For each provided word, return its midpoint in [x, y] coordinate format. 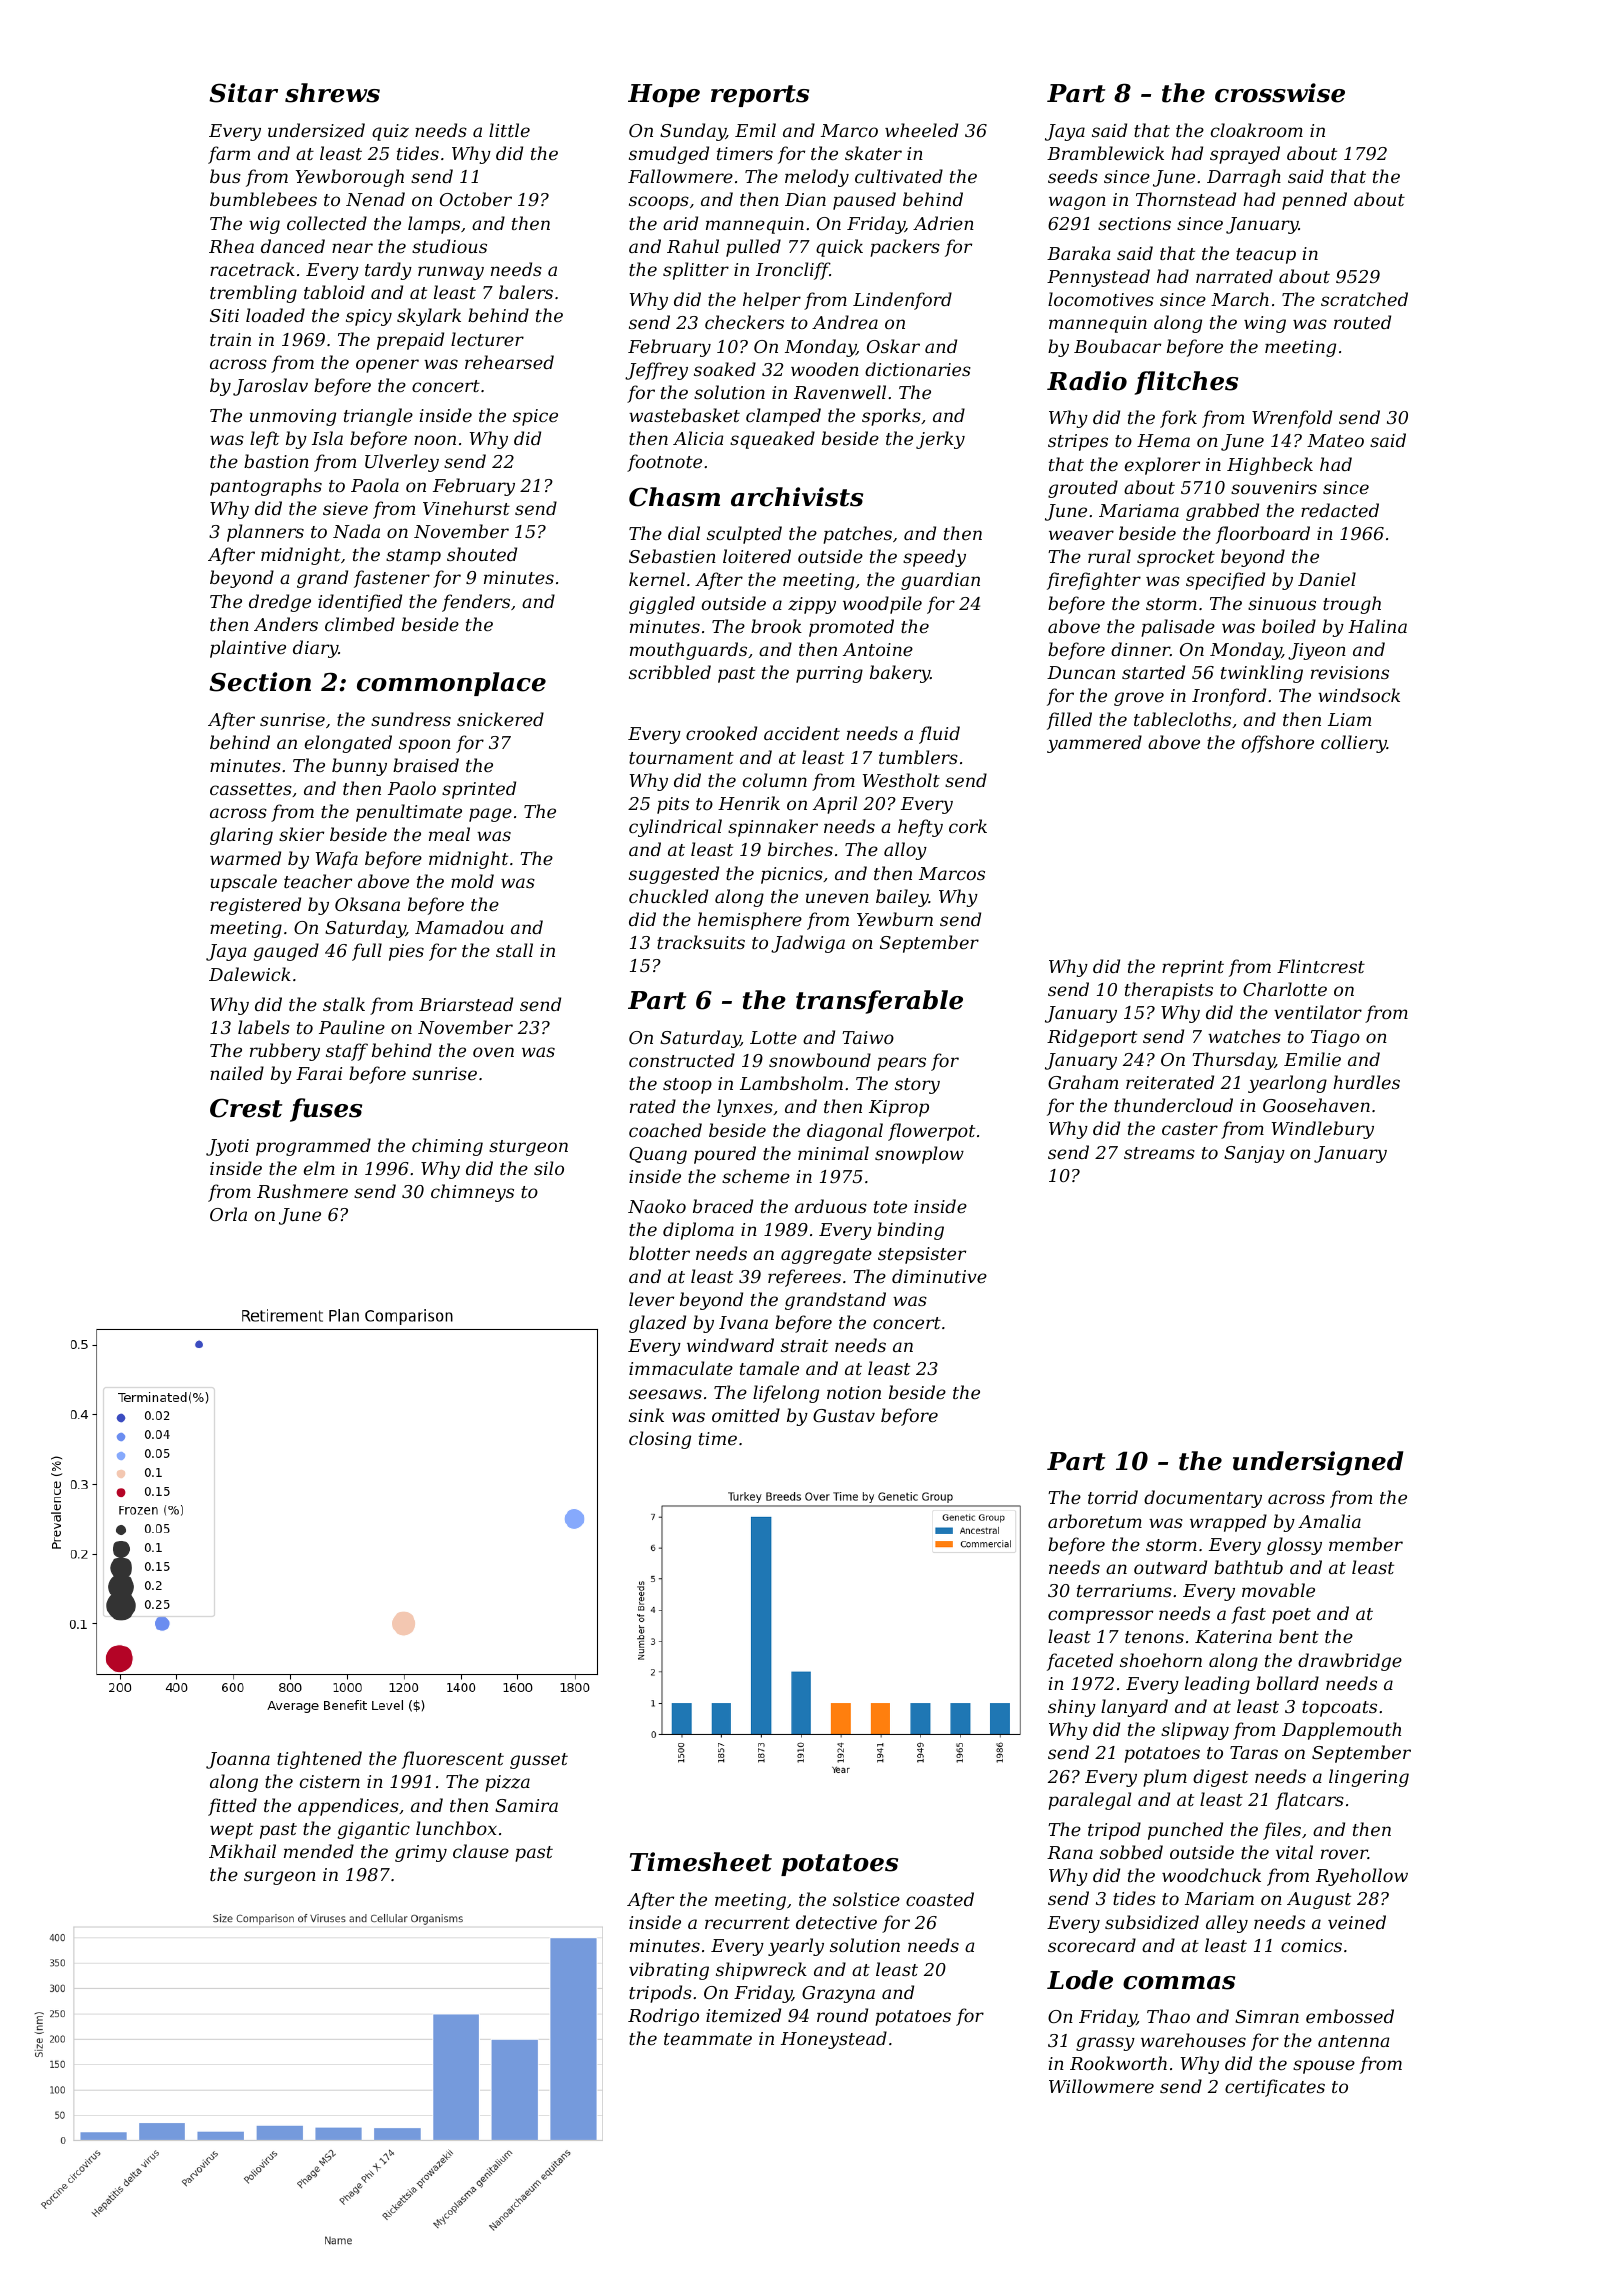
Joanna [238, 1760]
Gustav [844, 1415]
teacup [1266, 256]
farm [229, 155]
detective [836, 1922]
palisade [1178, 628]
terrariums [1124, 1590]
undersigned [1318, 1463]
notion [854, 1392]
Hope [664, 95]
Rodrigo [663, 2017]
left [264, 440]
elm [319, 1168]
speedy [934, 558]
